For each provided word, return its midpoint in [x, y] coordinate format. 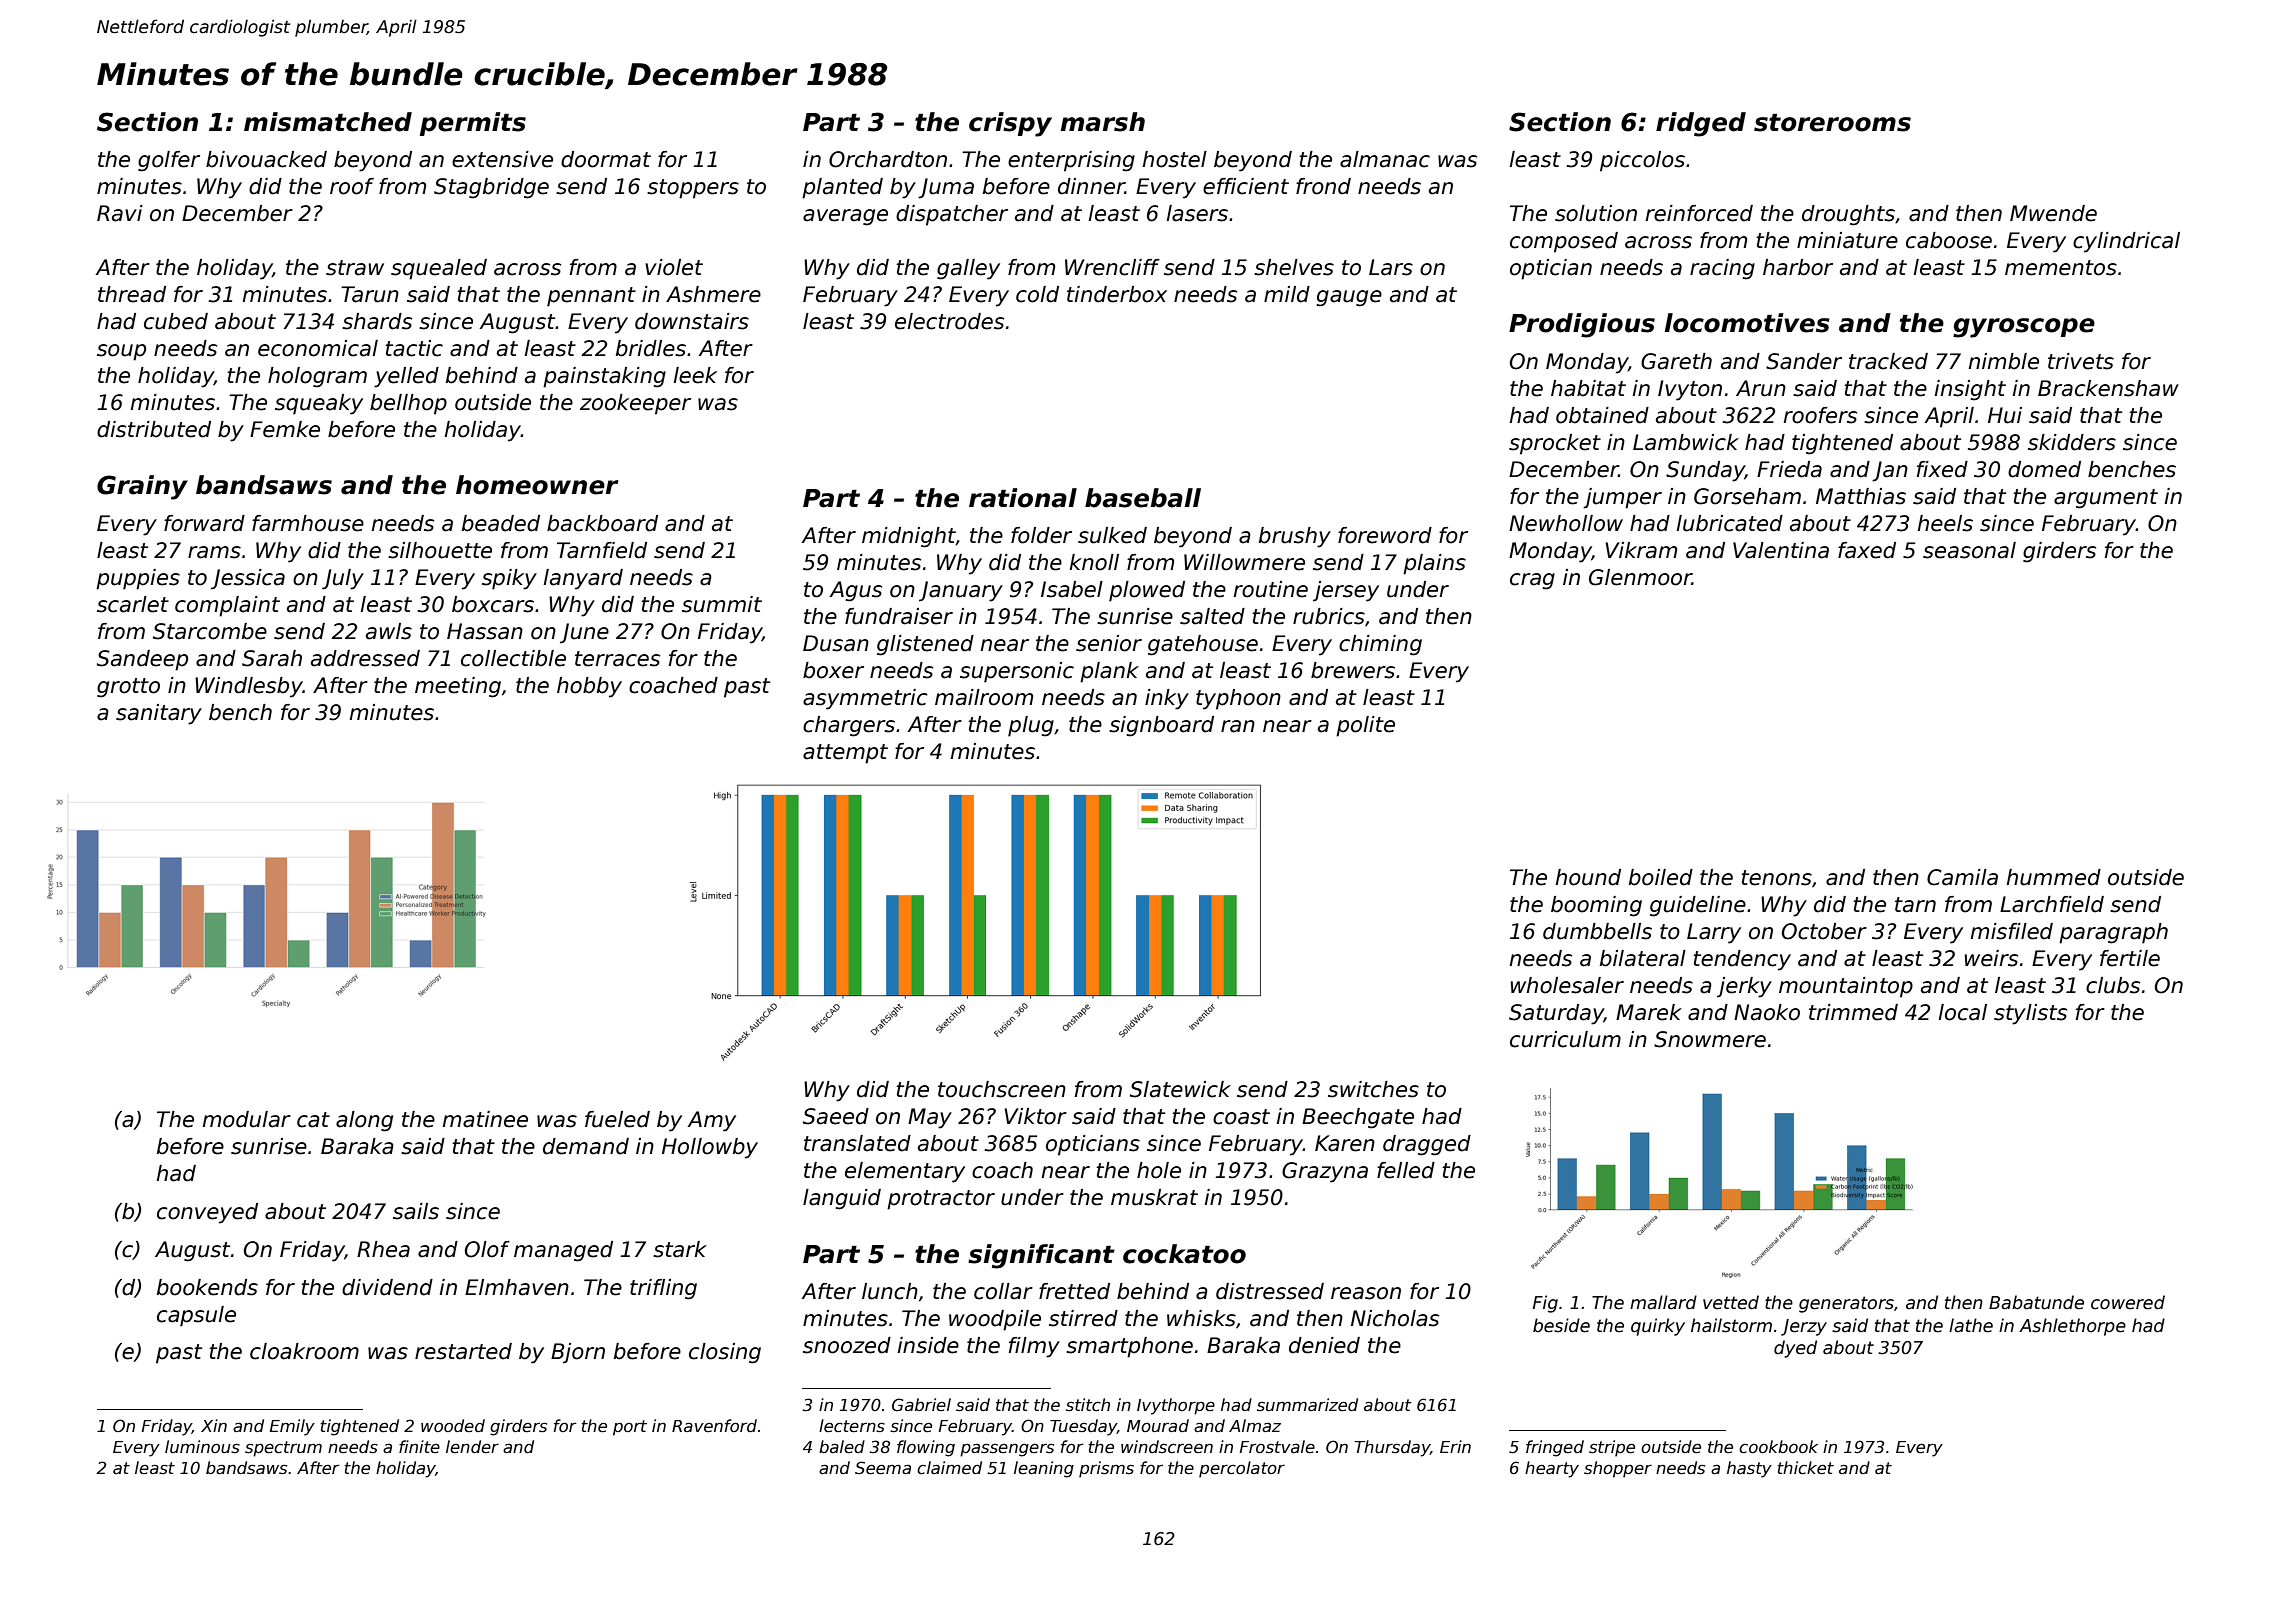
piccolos [1642, 161]
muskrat [1154, 1197]
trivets [2081, 361]
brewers [1353, 670]
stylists [2030, 1014]
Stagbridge [491, 188]
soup [121, 352]
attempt [845, 754]
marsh [1102, 122]
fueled [617, 1119]
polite [1365, 726]
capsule [196, 1316]
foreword [1385, 535]
